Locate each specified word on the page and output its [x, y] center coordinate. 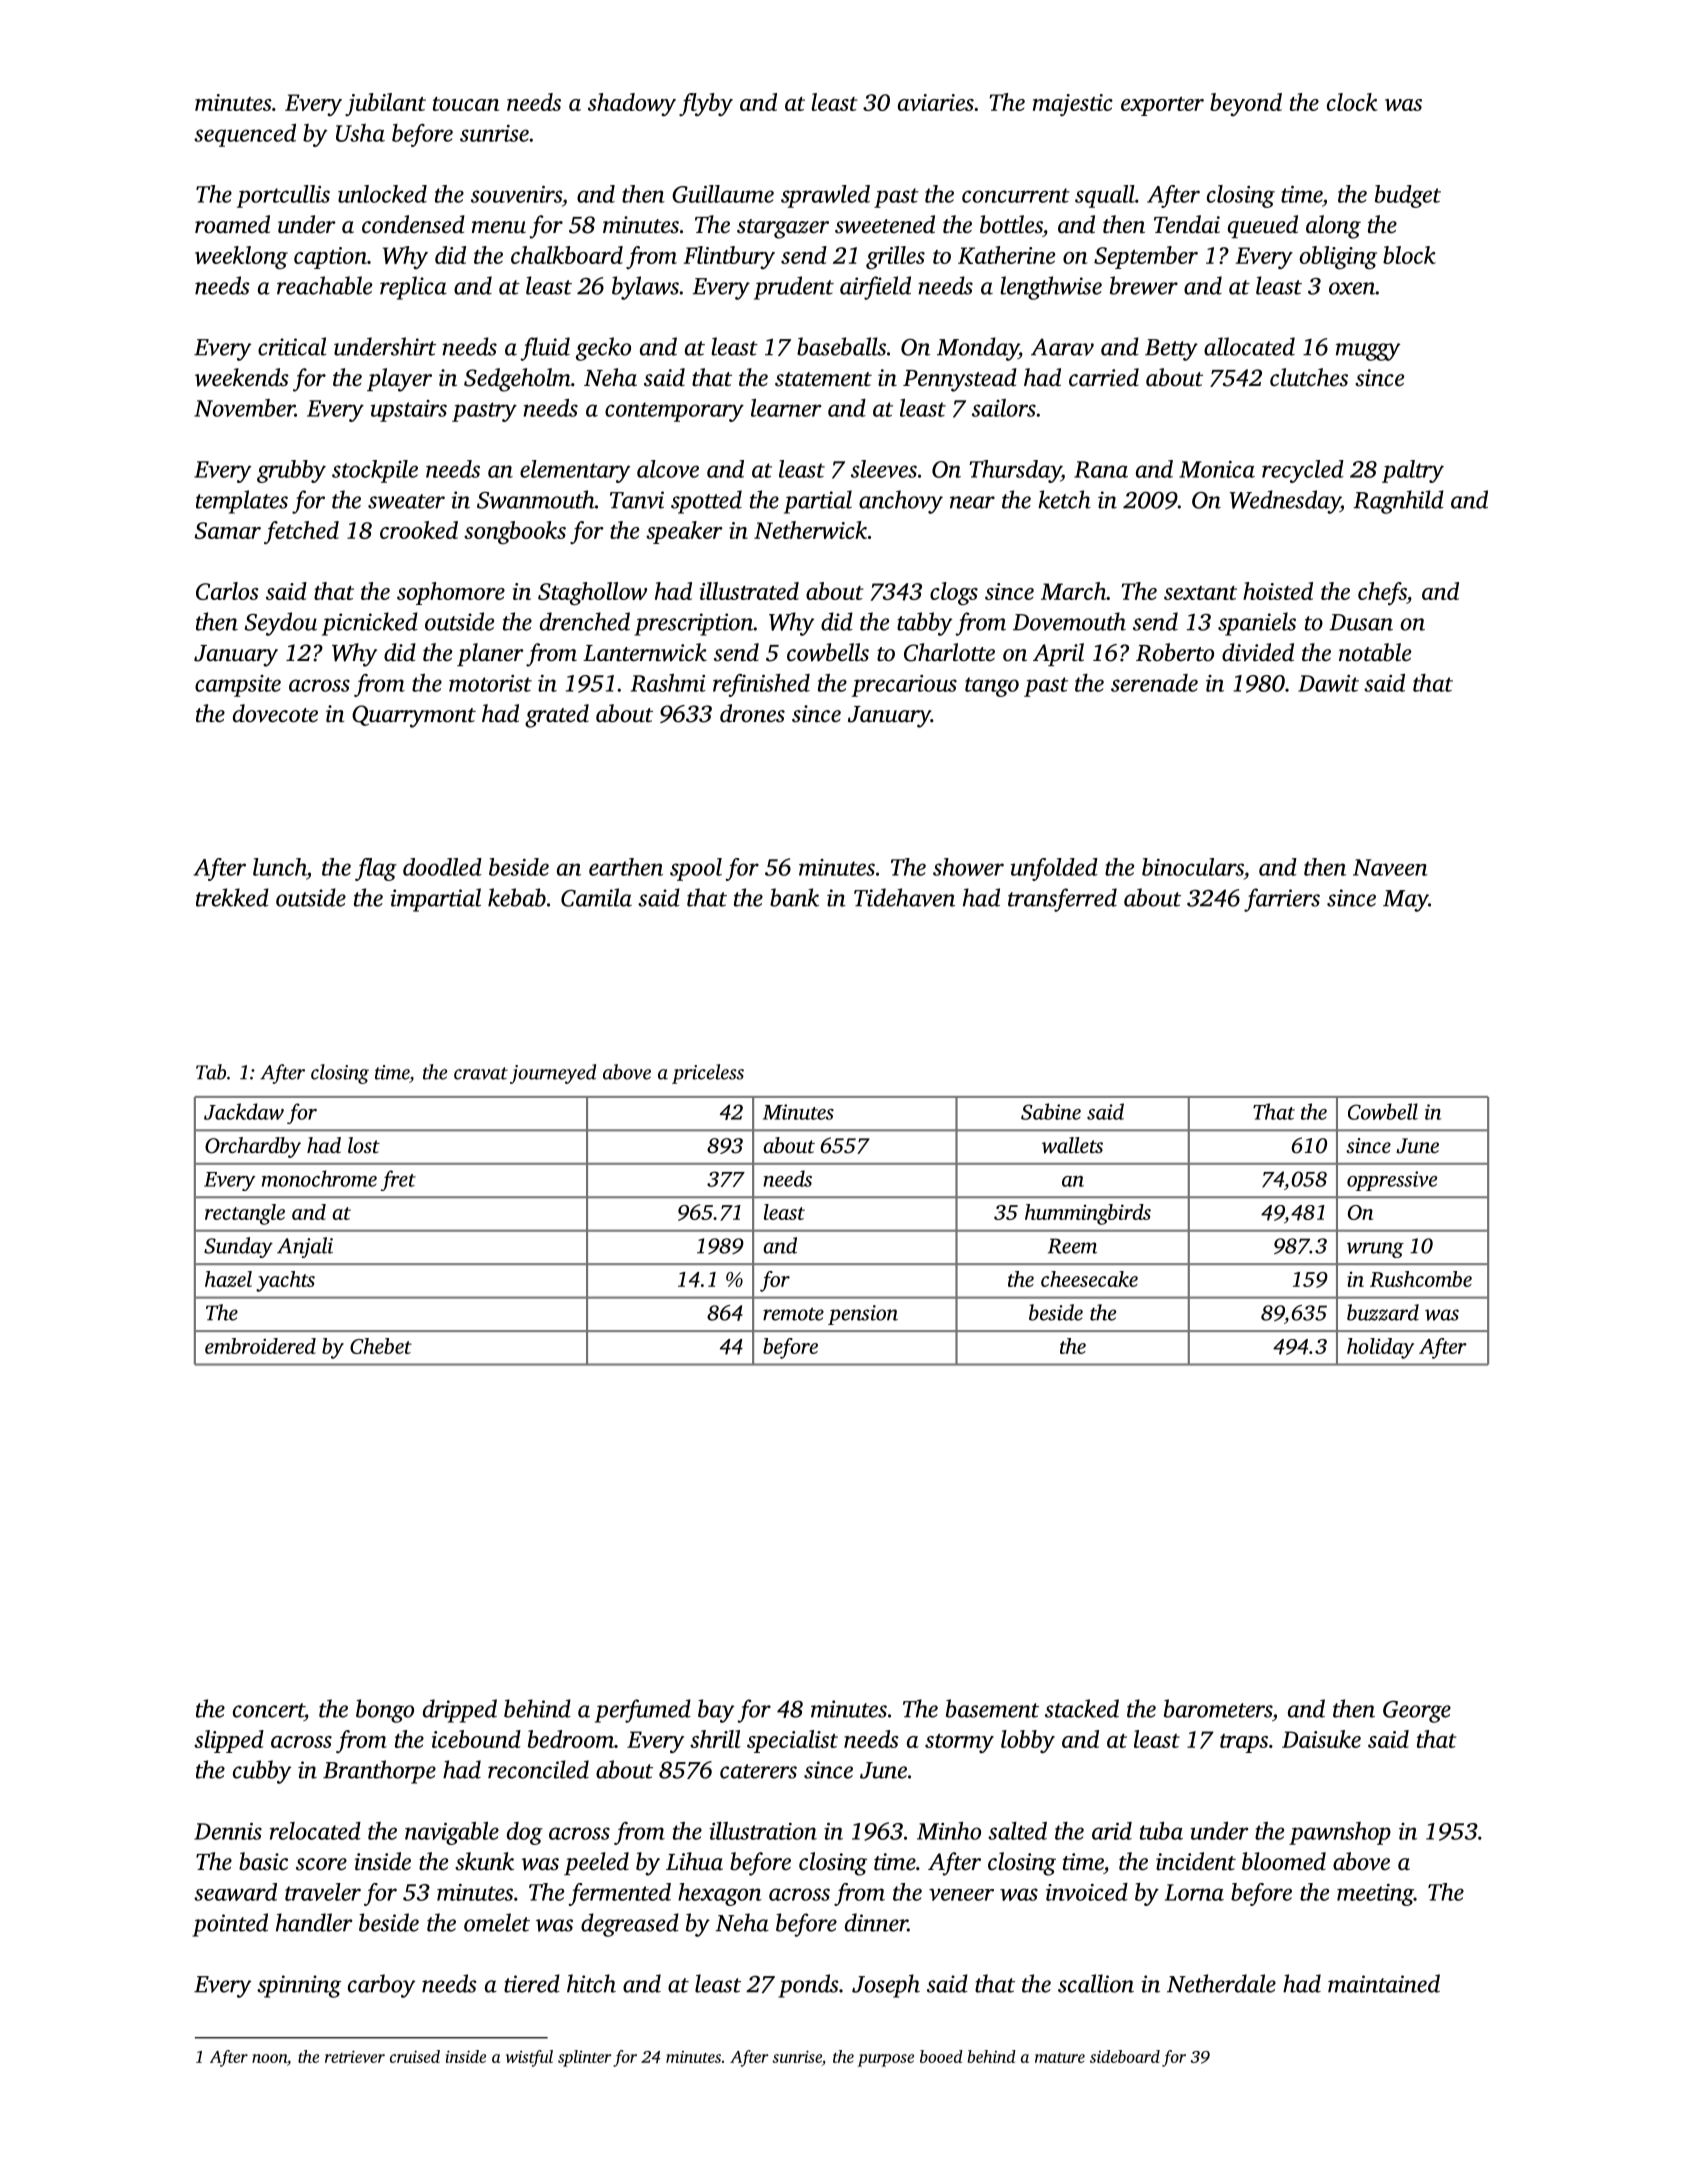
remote [793, 1314]
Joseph [886, 1986]
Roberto [1175, 652]
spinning [299, 1986]
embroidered [260, 1346]
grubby [291, 471]
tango [992, 687]
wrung [1375, 1250]
